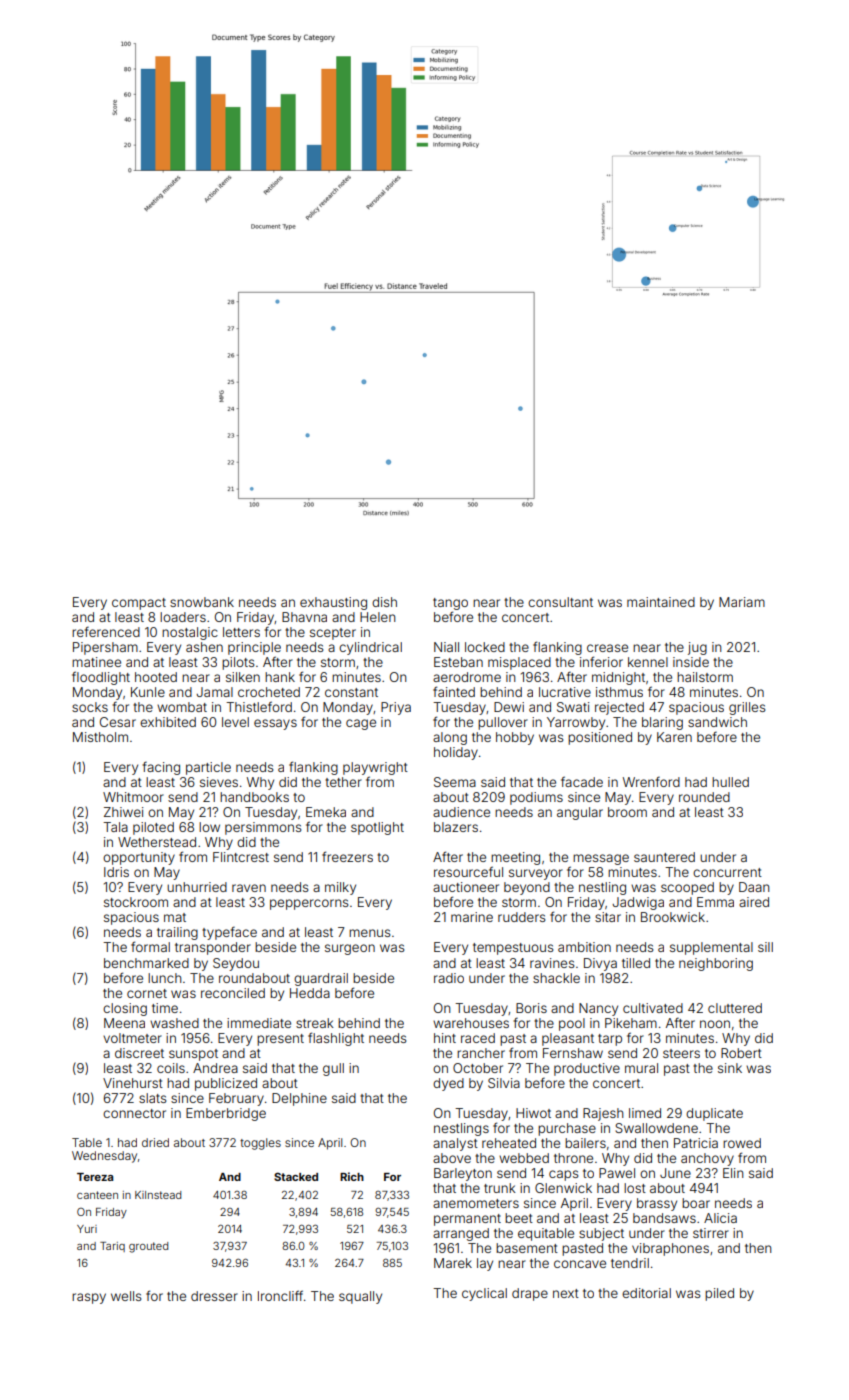 Image resolution: width=849 pixels, height=1400 pixels. I want to click on maintained, so click(661, 602).
